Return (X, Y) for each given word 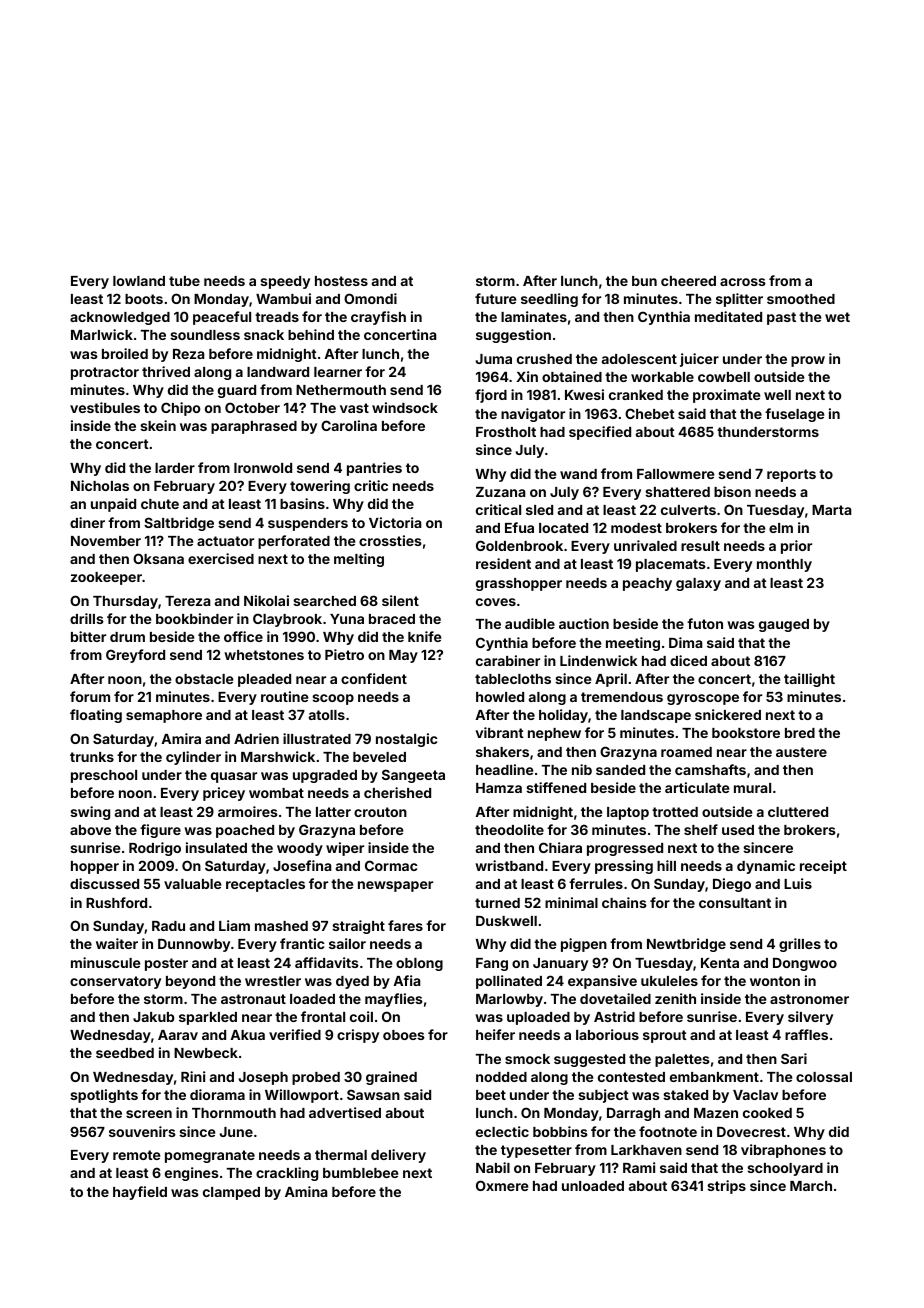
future (496, 298)
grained (391, 1078)
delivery (398, 1156)
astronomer (809, 999)
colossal (824, 1077)
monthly (784, 565)
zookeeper (106, 578)
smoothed (801, 299)
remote (137, 1155)
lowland (139, 281)
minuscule (106, 962)
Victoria (395, 522)
